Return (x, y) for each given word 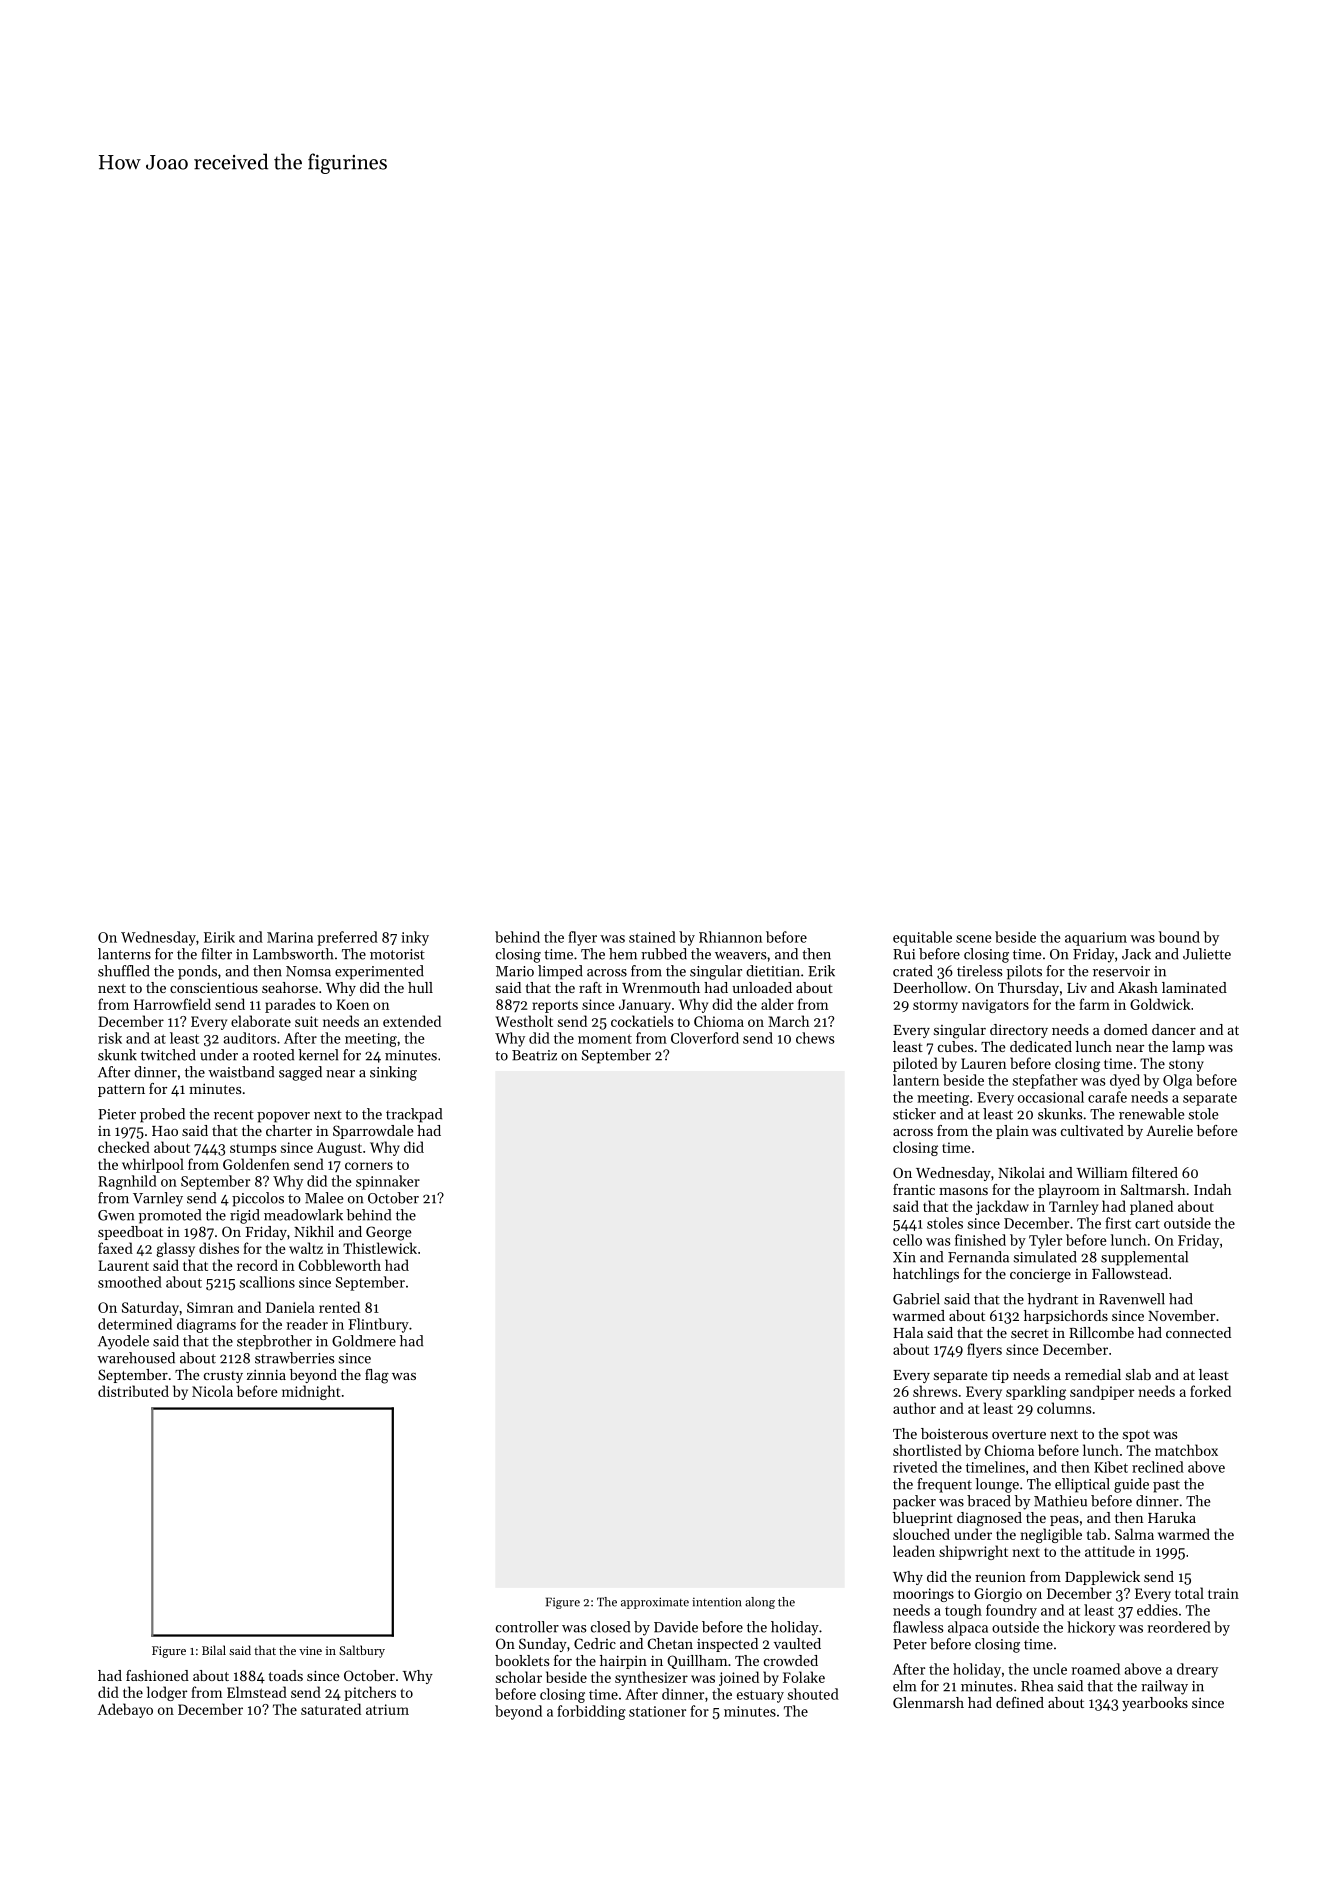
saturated (331, 1709)
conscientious (214, 987)
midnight (311, 1392)
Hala (908, 1332)
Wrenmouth (661, 987)
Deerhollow (930, 987)
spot (1136, 1436)
